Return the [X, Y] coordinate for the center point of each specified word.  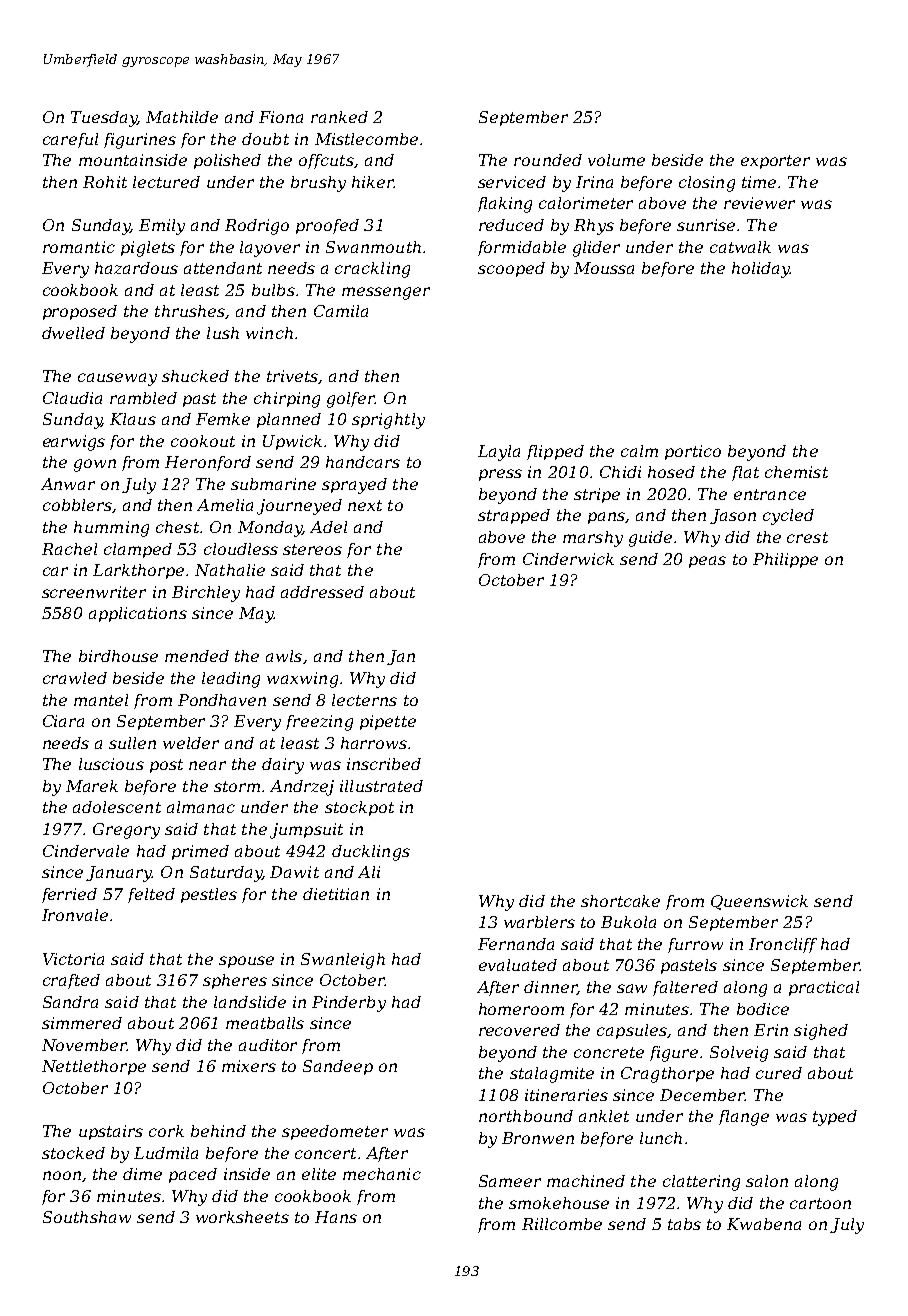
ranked [339, 117]
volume [616, 160]
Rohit [105, 182]
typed [835, 1118]
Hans [336, 1217]
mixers [249, 1066]
